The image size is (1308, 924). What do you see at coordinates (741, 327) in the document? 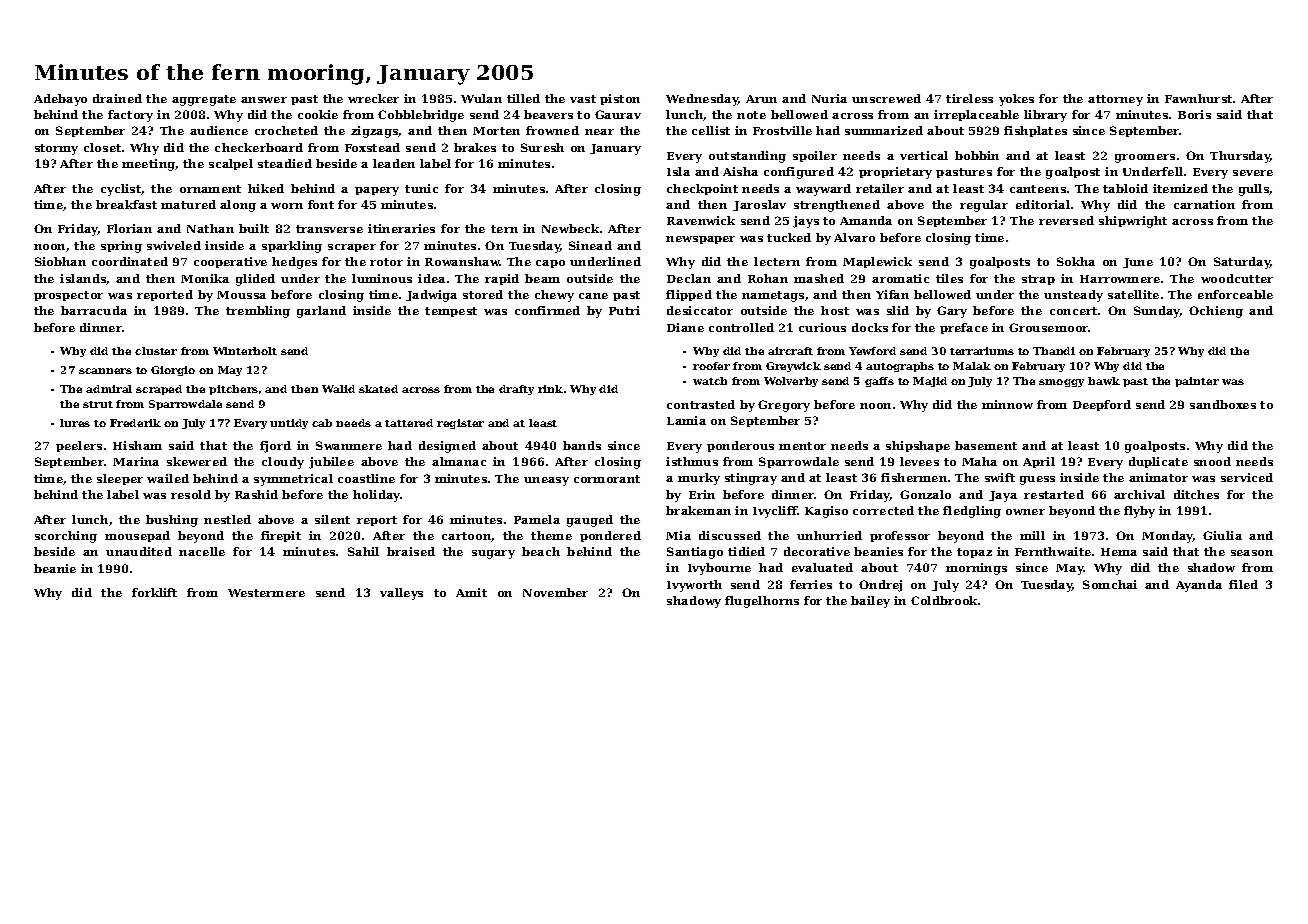
I see `controlled` at bounding box center [741, 327].
